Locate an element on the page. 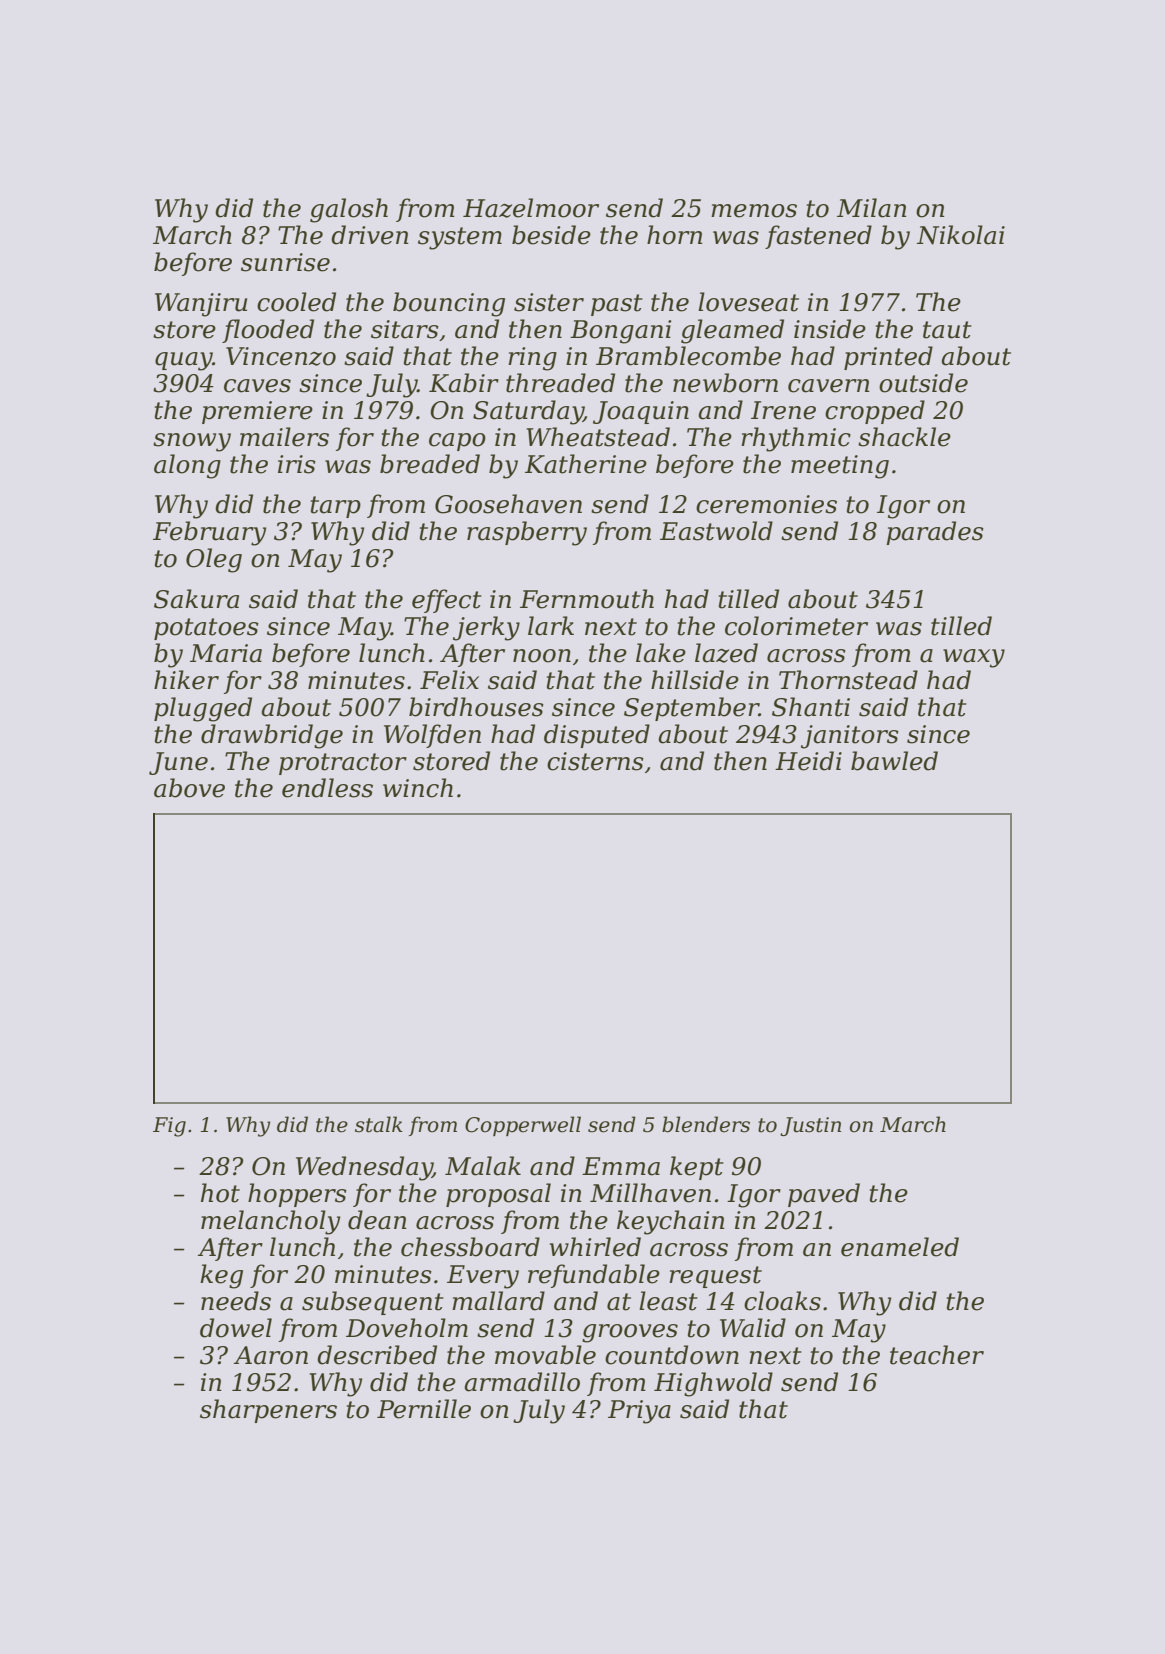 The height and width of the document is (1654, 1165). Kabir is located at coordinates (464, 383).
